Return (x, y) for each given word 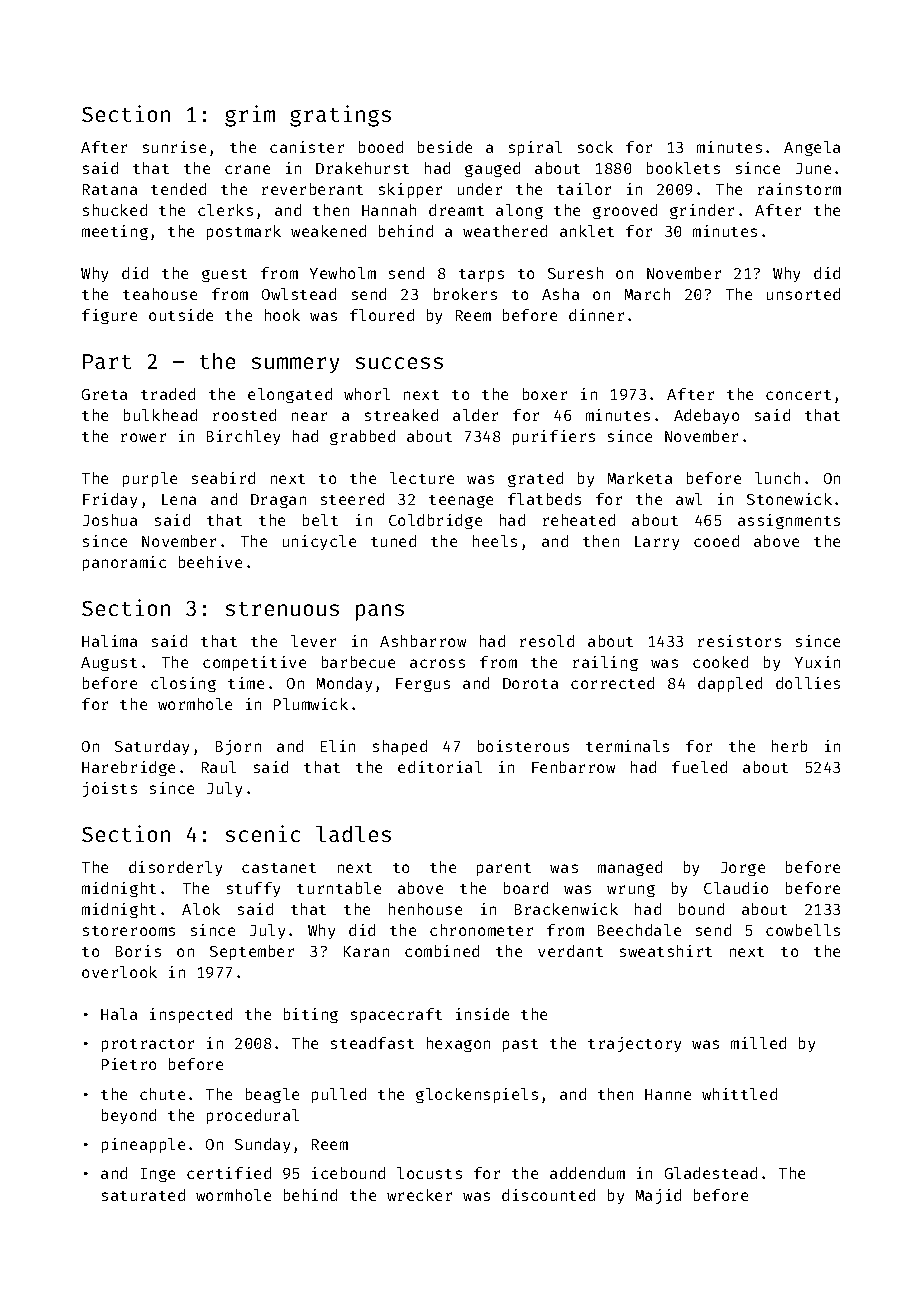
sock (595, 147)
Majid (658, 1196)
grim (250, 116)
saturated (143, 1195)
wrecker (419, 1195)
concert (798, 395)
